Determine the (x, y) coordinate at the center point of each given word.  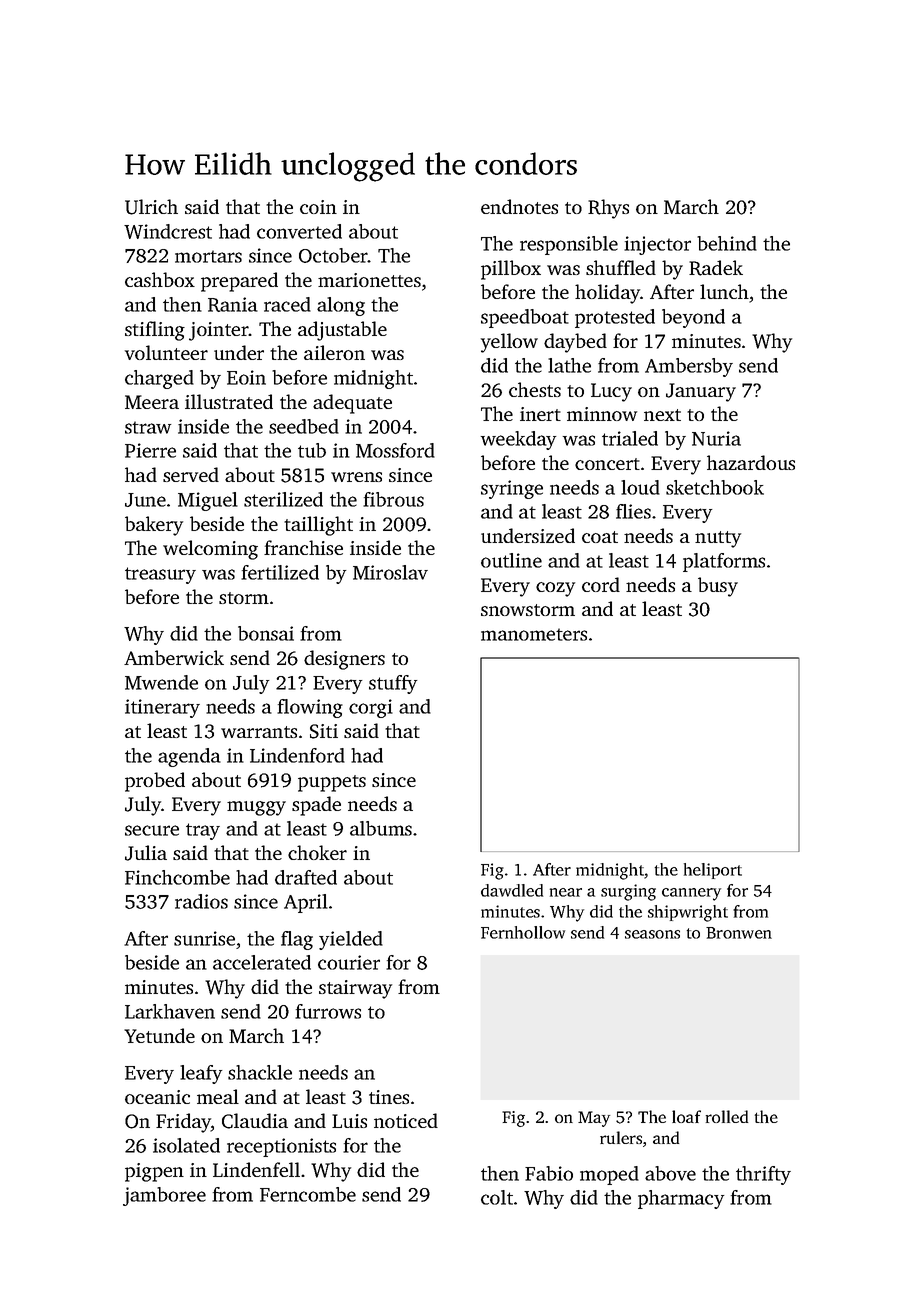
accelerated (262, 962)
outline (511, 560)
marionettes (369, 280)
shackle (260, 1072)
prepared (239, 282)
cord (601, 584)
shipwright (688, 913)
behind (727, 243)
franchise (303, 547)
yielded (351, 940)
